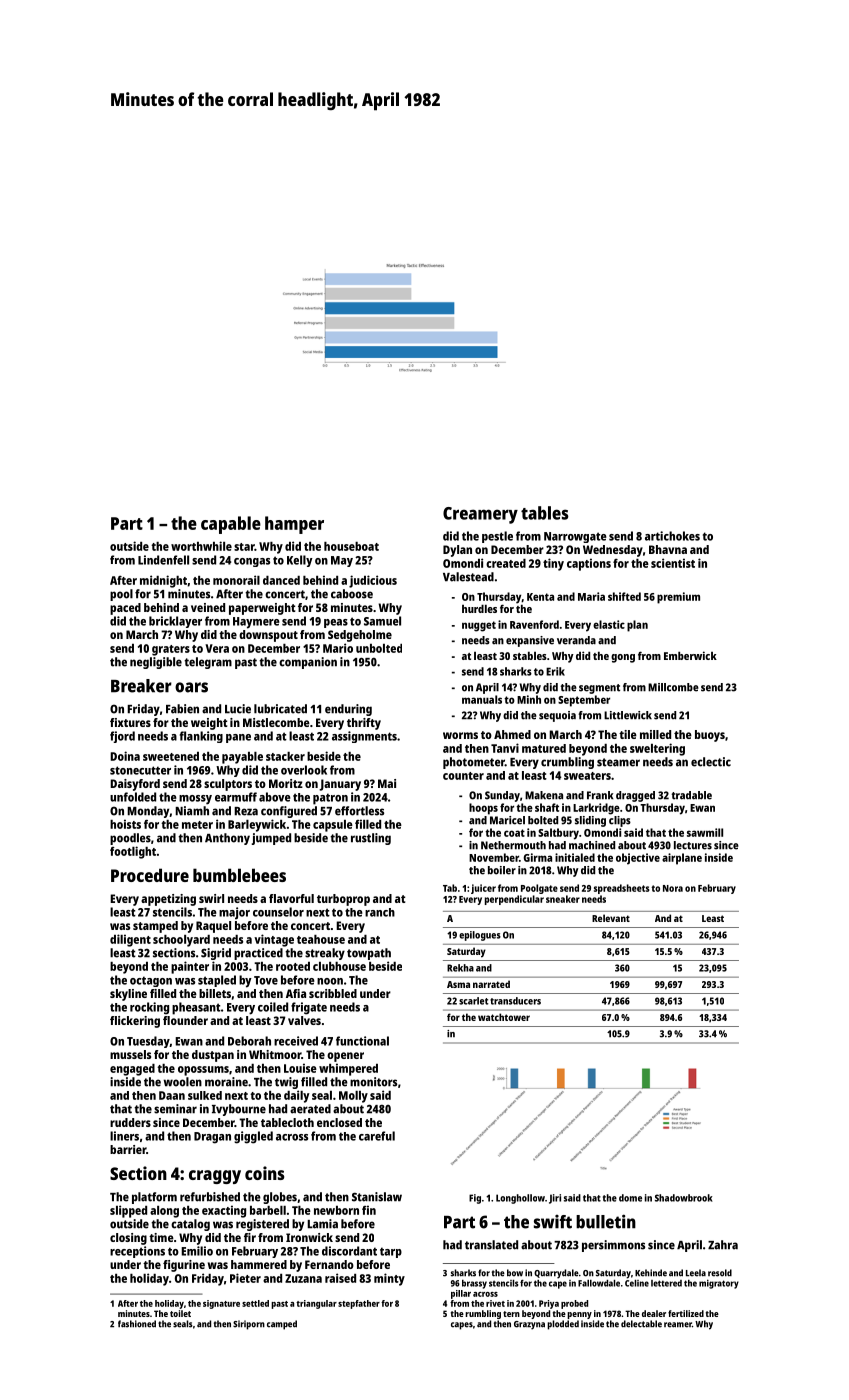 Image resolution: width=849 pixels, height=1400 pixels. Describe the element at coordinates (231, 525) in the image. I see `capable` at that location.
